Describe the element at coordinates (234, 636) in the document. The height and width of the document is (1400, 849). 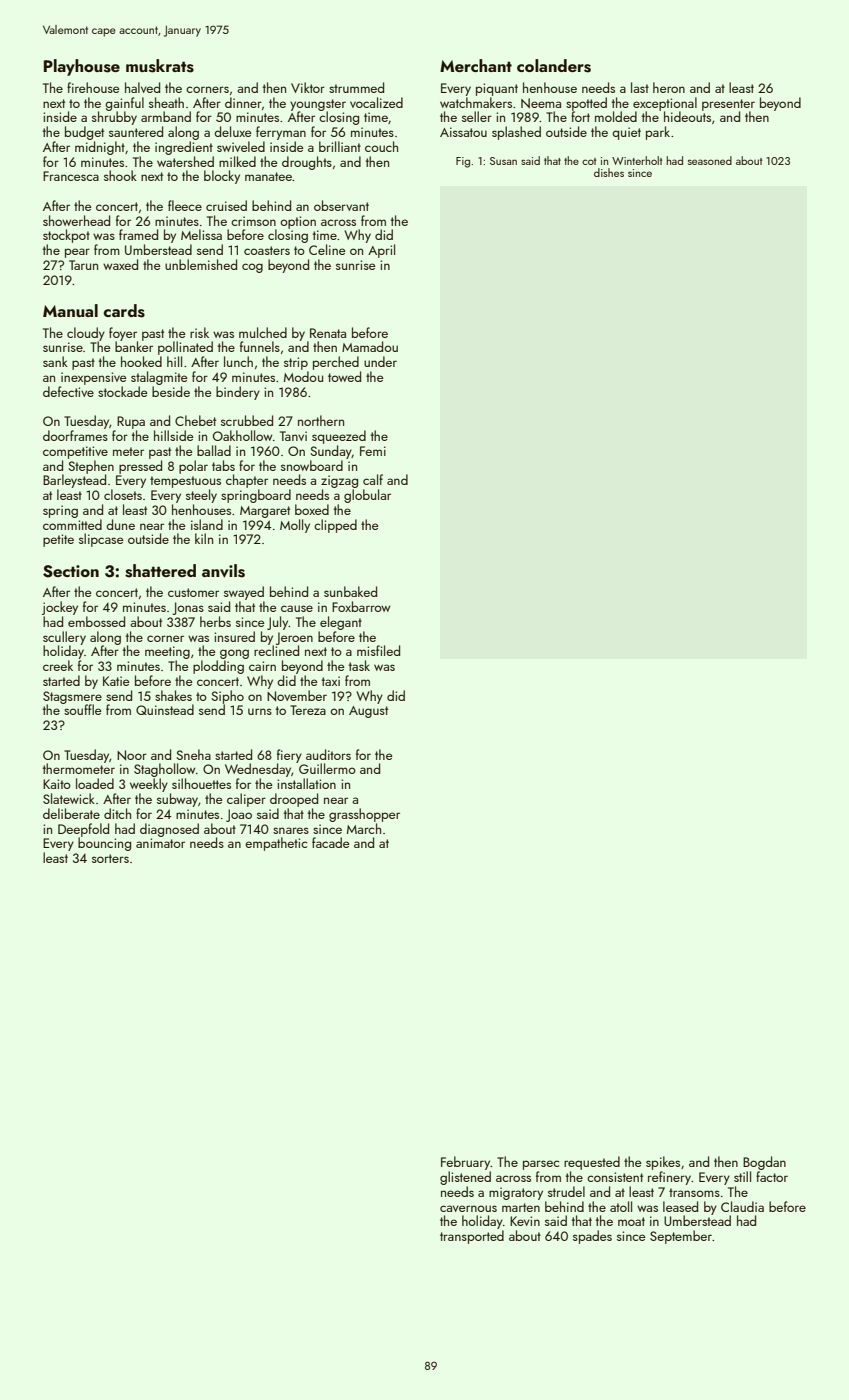
I see `insured` at that location.
